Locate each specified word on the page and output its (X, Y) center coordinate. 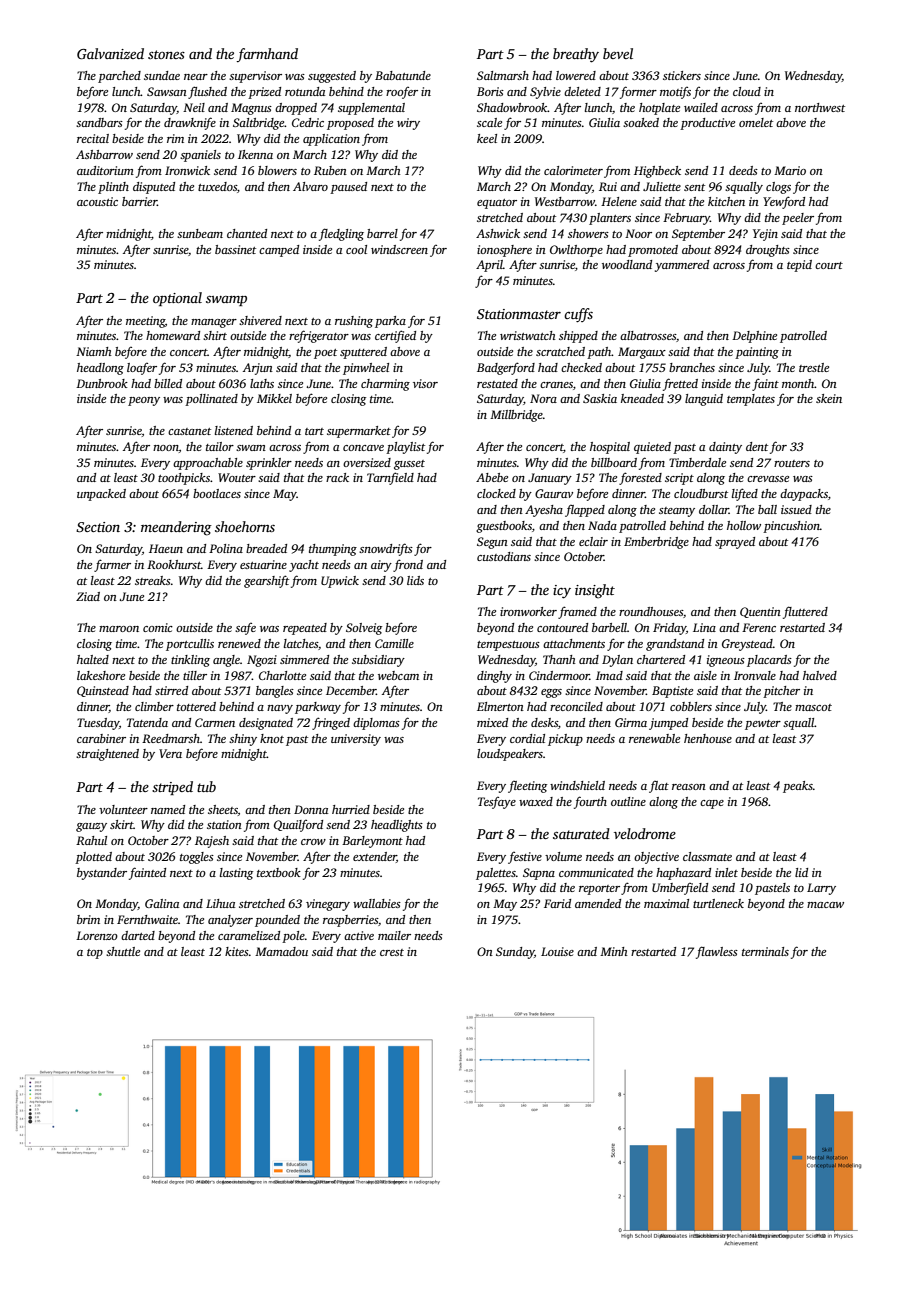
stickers (682, 75)
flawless (717, 952)
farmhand (267, 55)
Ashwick (498, 233)
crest (392, 952)
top (95, 954)
